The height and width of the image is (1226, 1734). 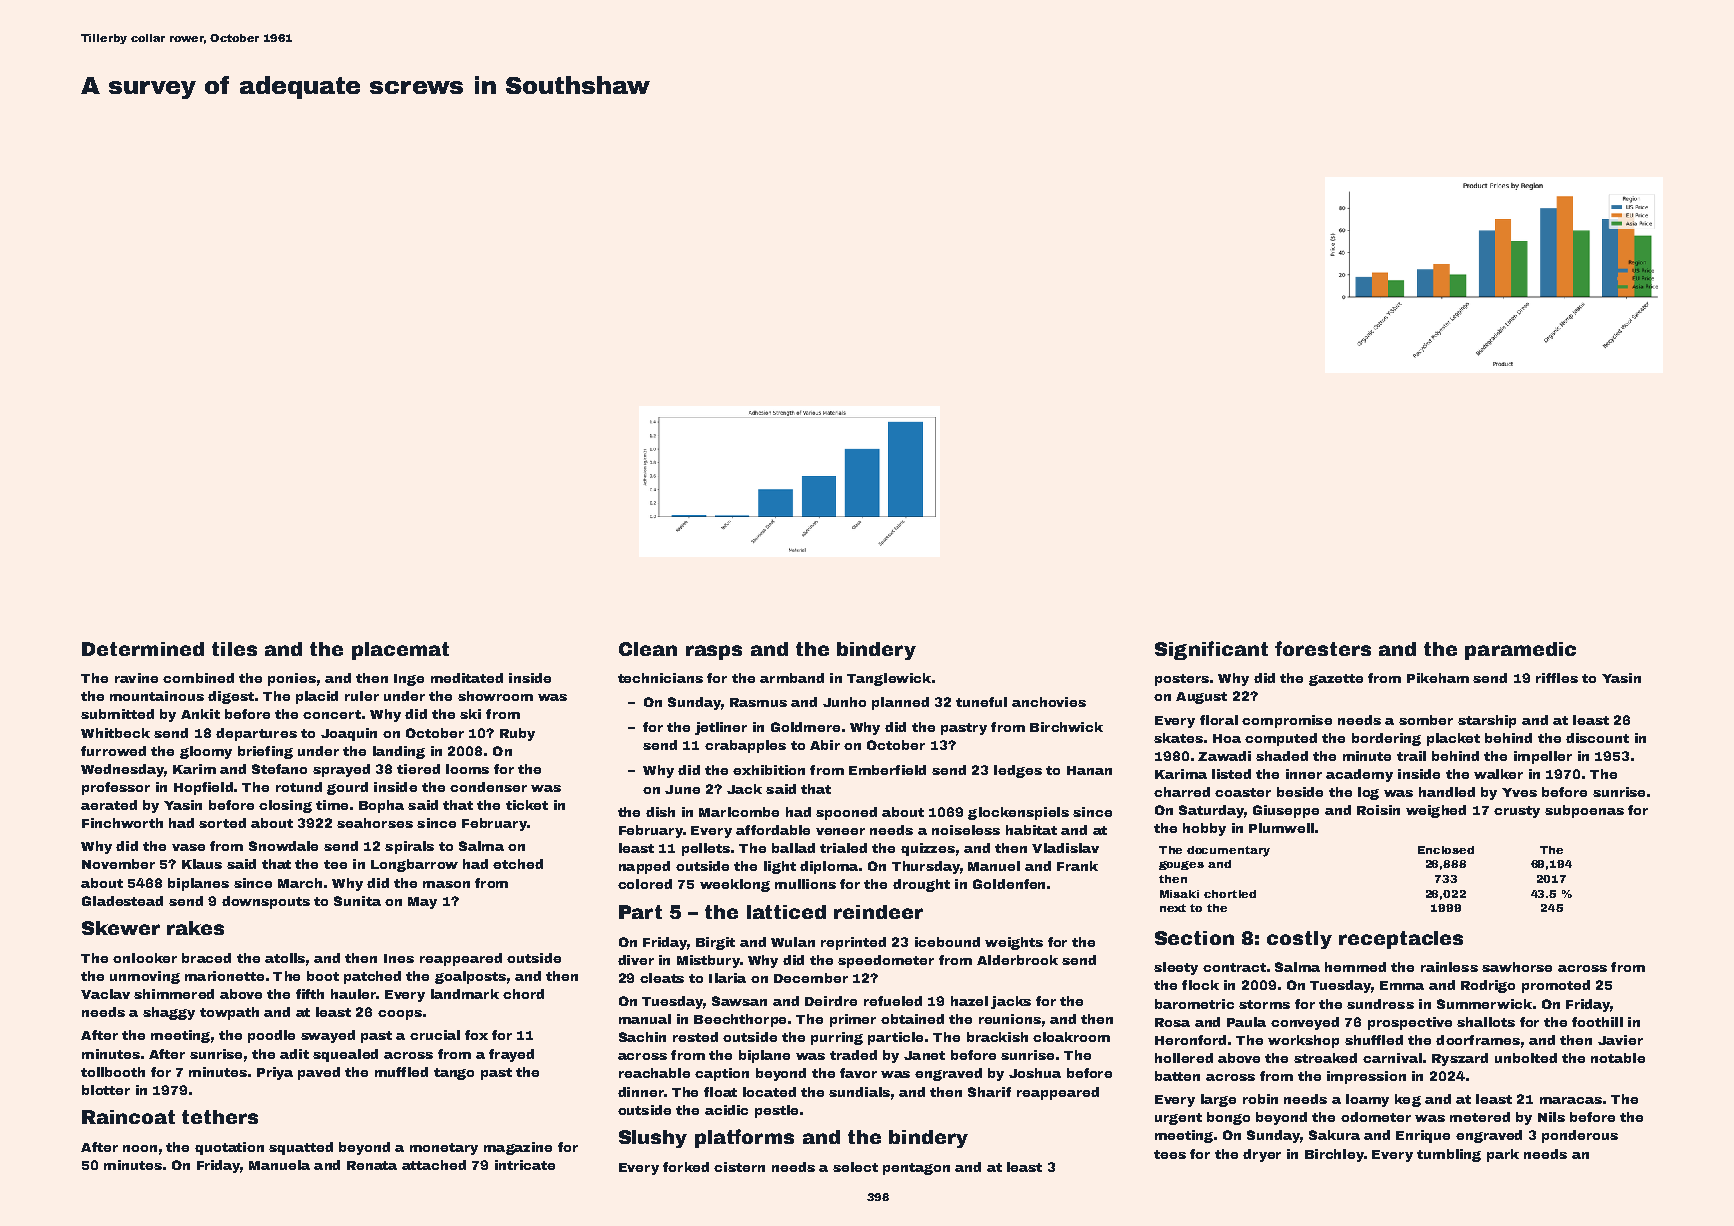 I want to click on Vaclav, so click(x=105, y=994).
